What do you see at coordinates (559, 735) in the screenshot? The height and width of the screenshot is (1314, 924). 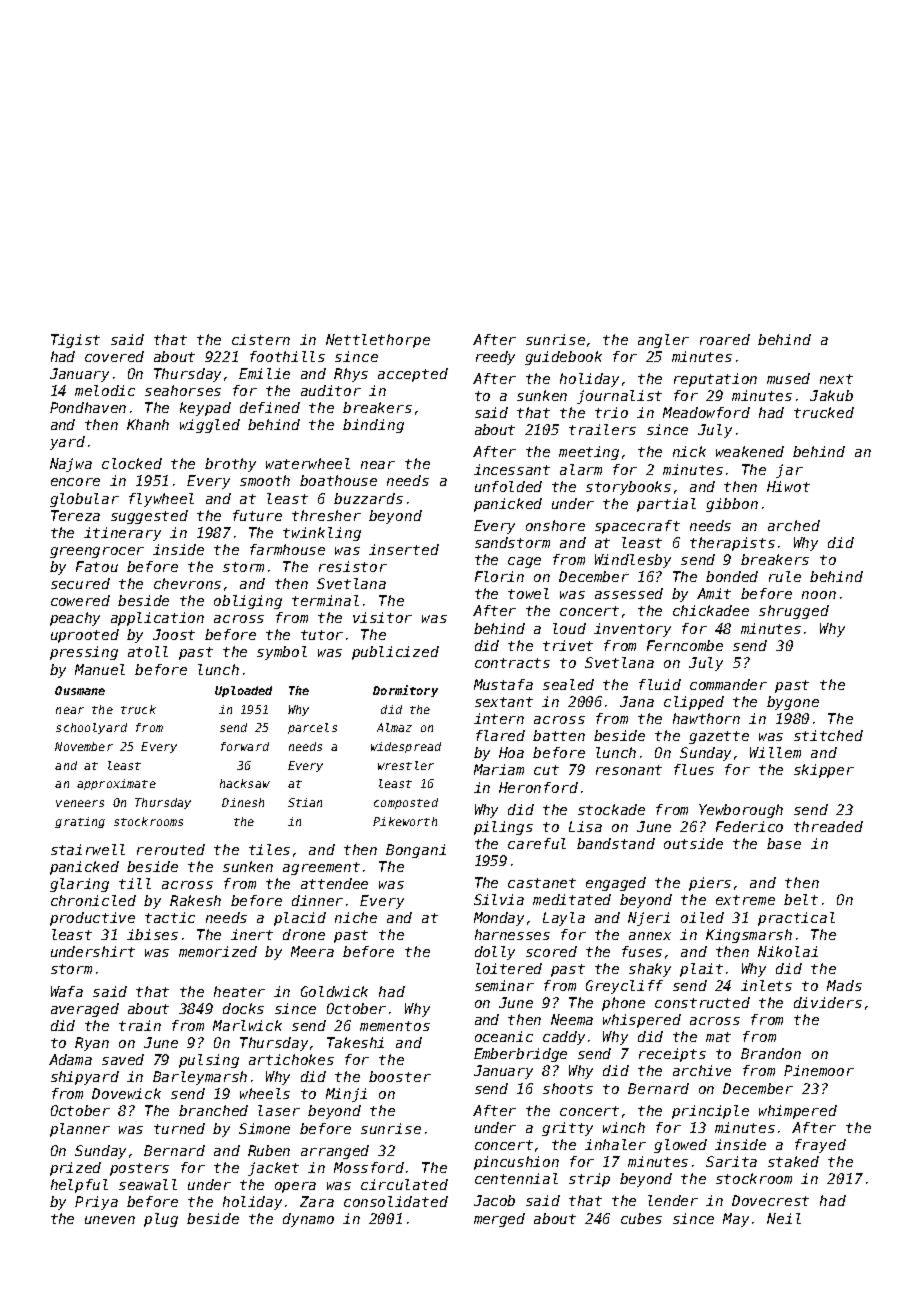 I see `batten` at bounding box center [559, 735].
